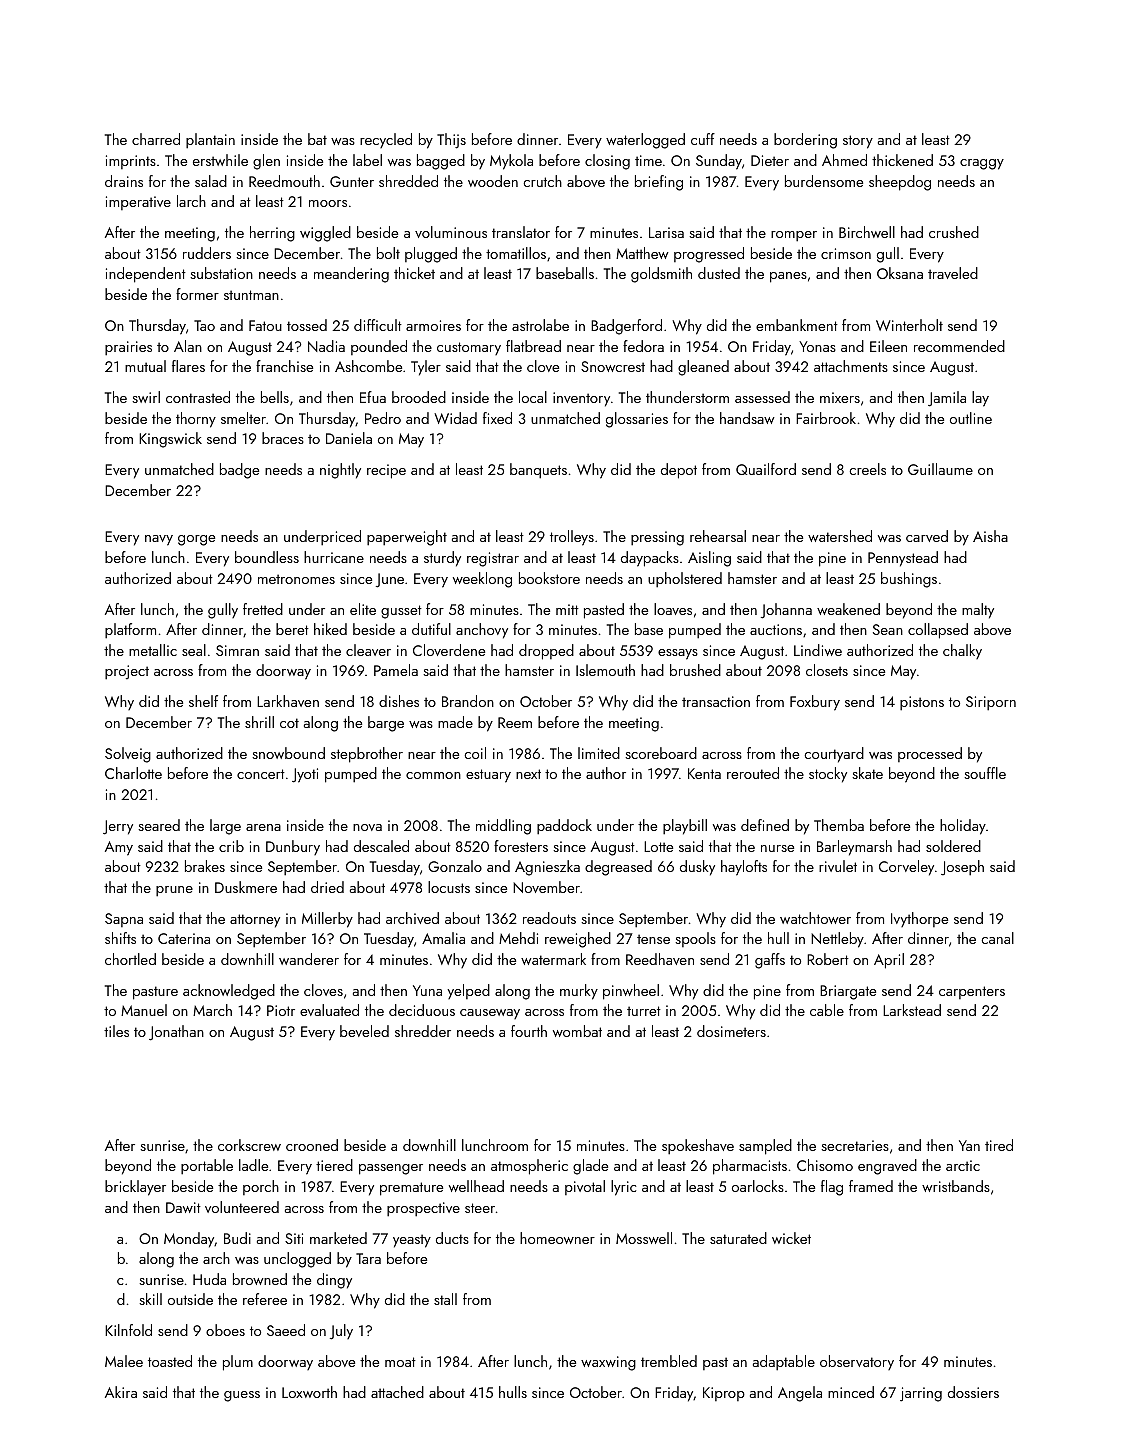  I want to click on Thijs, so click(451, 141).
